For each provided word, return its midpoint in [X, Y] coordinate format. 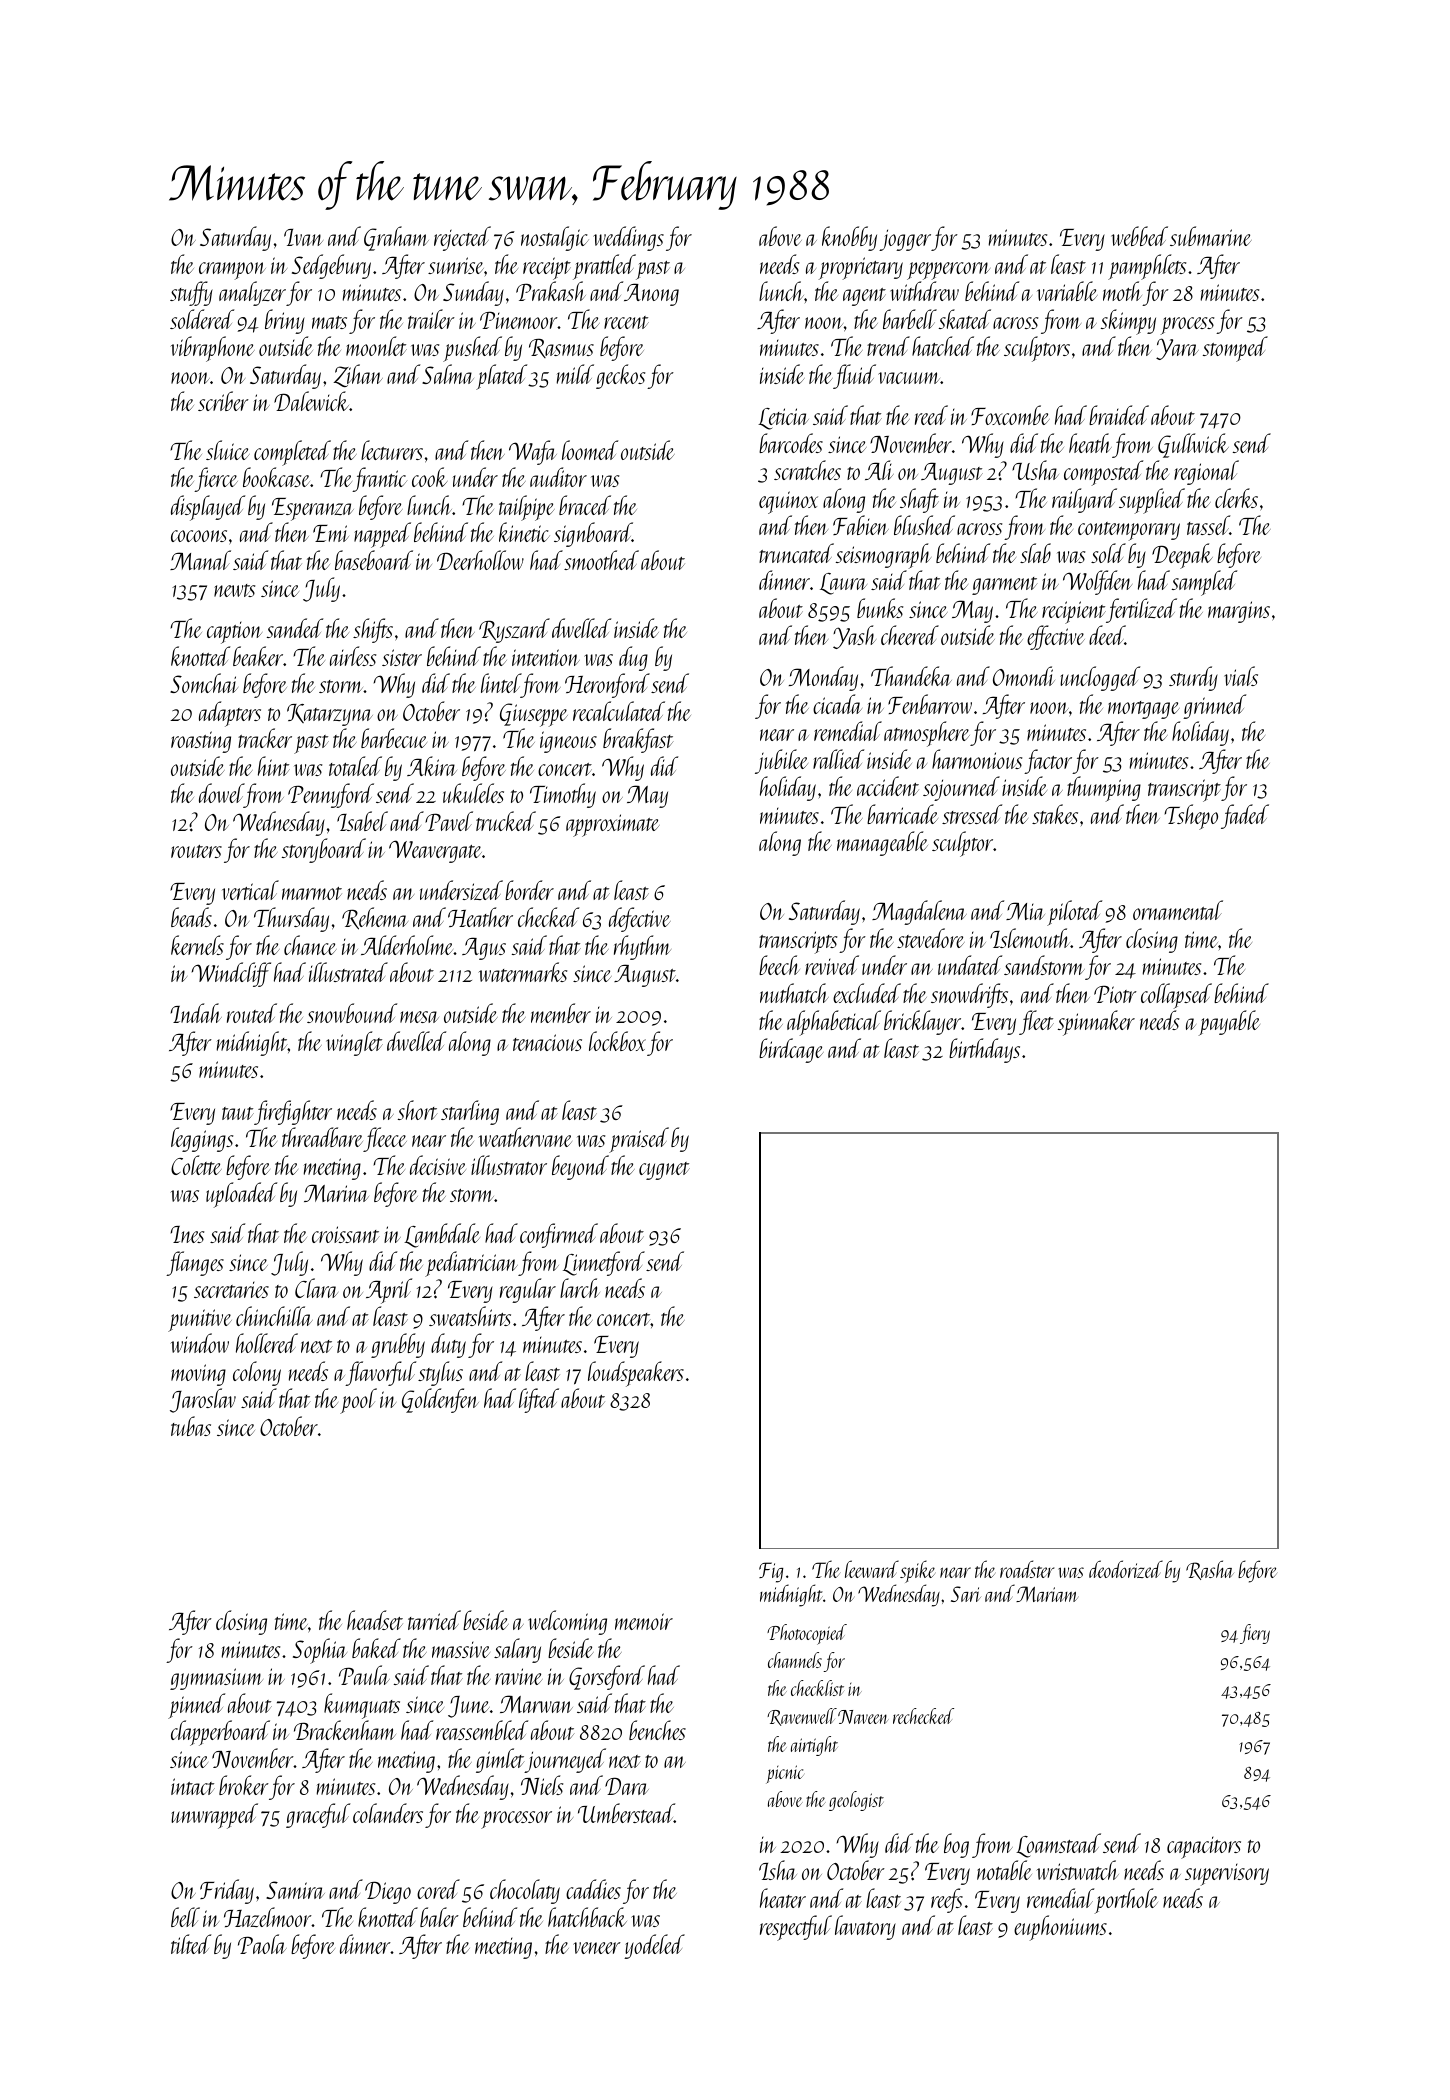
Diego [388, 1892]
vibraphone [212, 349]
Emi [331, 533]
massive [461, 1650]
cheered [910, 635]
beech [779, 965]
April [389, 1291]
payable [1229, 1023]
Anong [651, 294]
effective [1056, 637]
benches [657, 1730]
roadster [1027, 1569]
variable [1067, 291]
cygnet [664, 1171]
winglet [354, 1043]
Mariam [1047, 1594]
